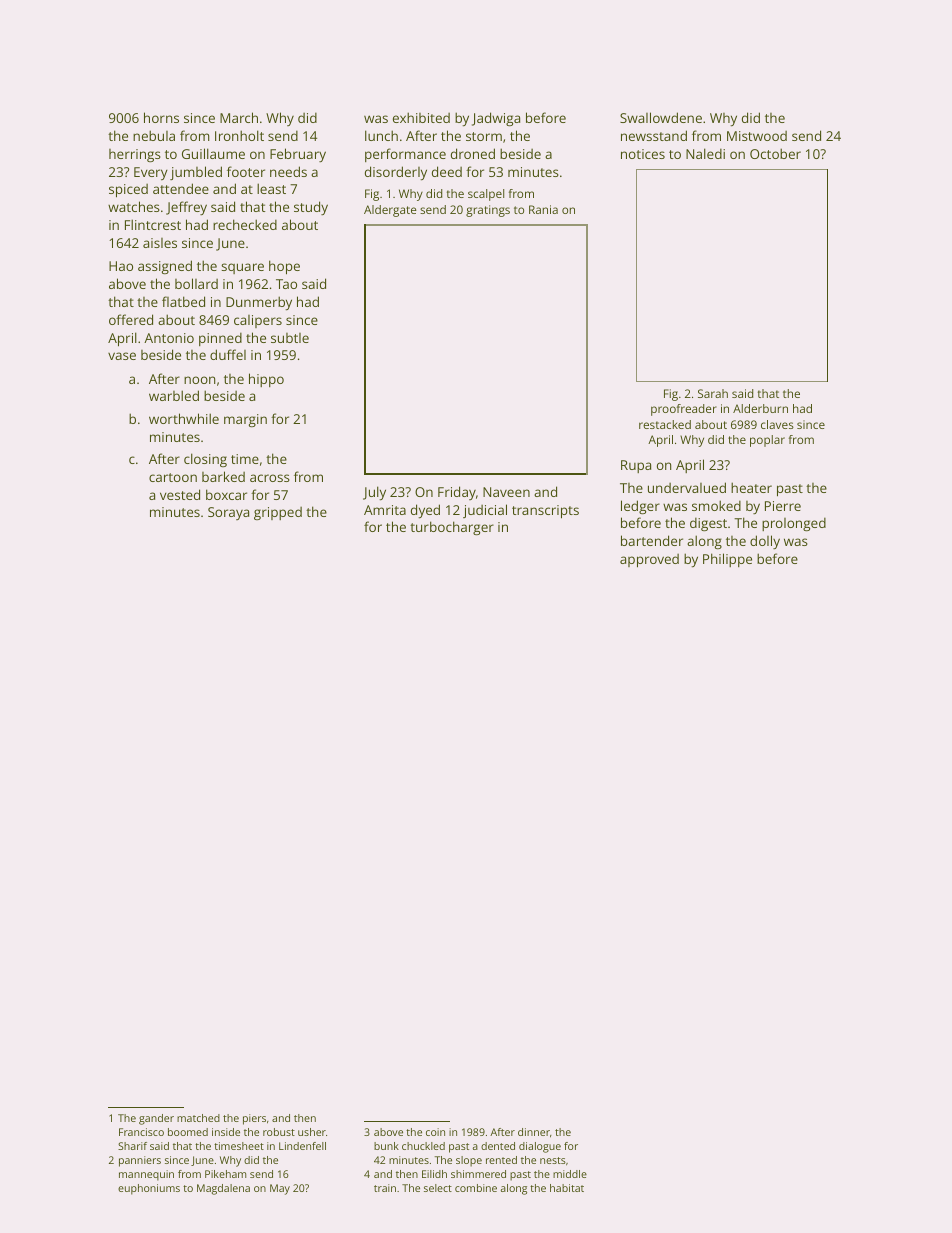 The height and width of the document is (1233, 952). Describe the element at coordinates (160, 243) in the document. I see `aisles` at that location.
